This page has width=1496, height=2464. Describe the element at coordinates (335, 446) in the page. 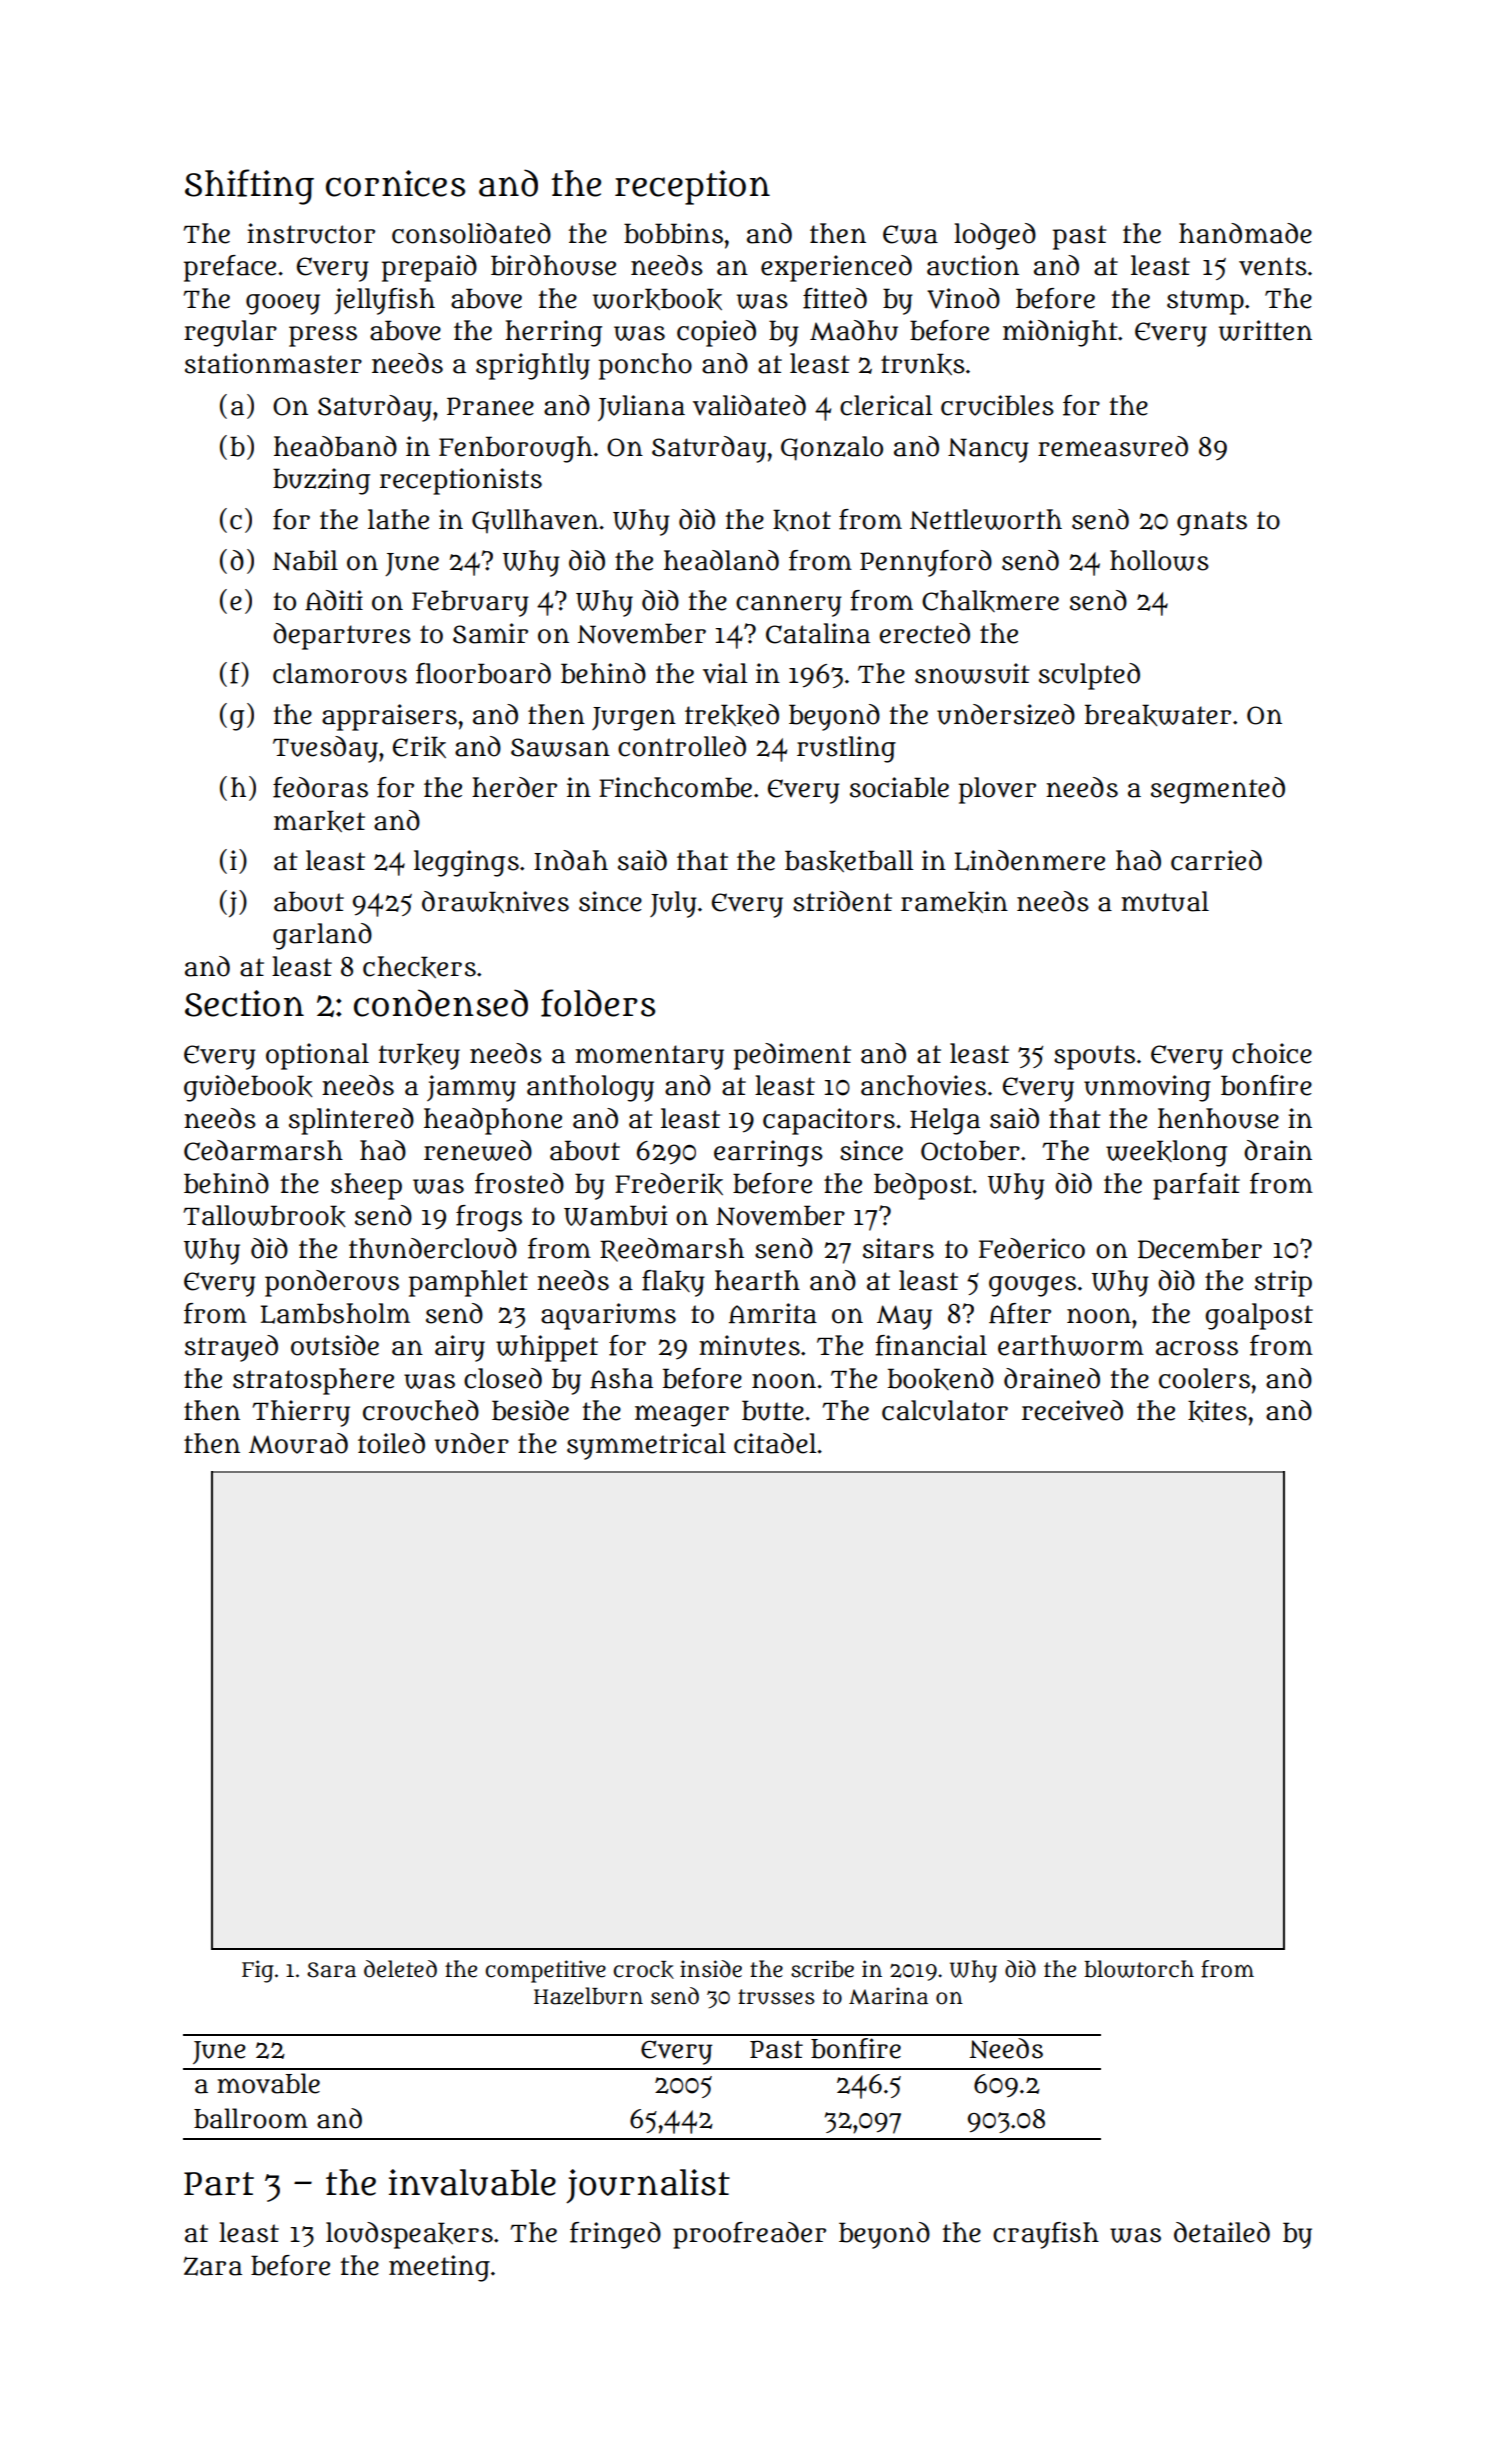

I see `headband` at that location.
